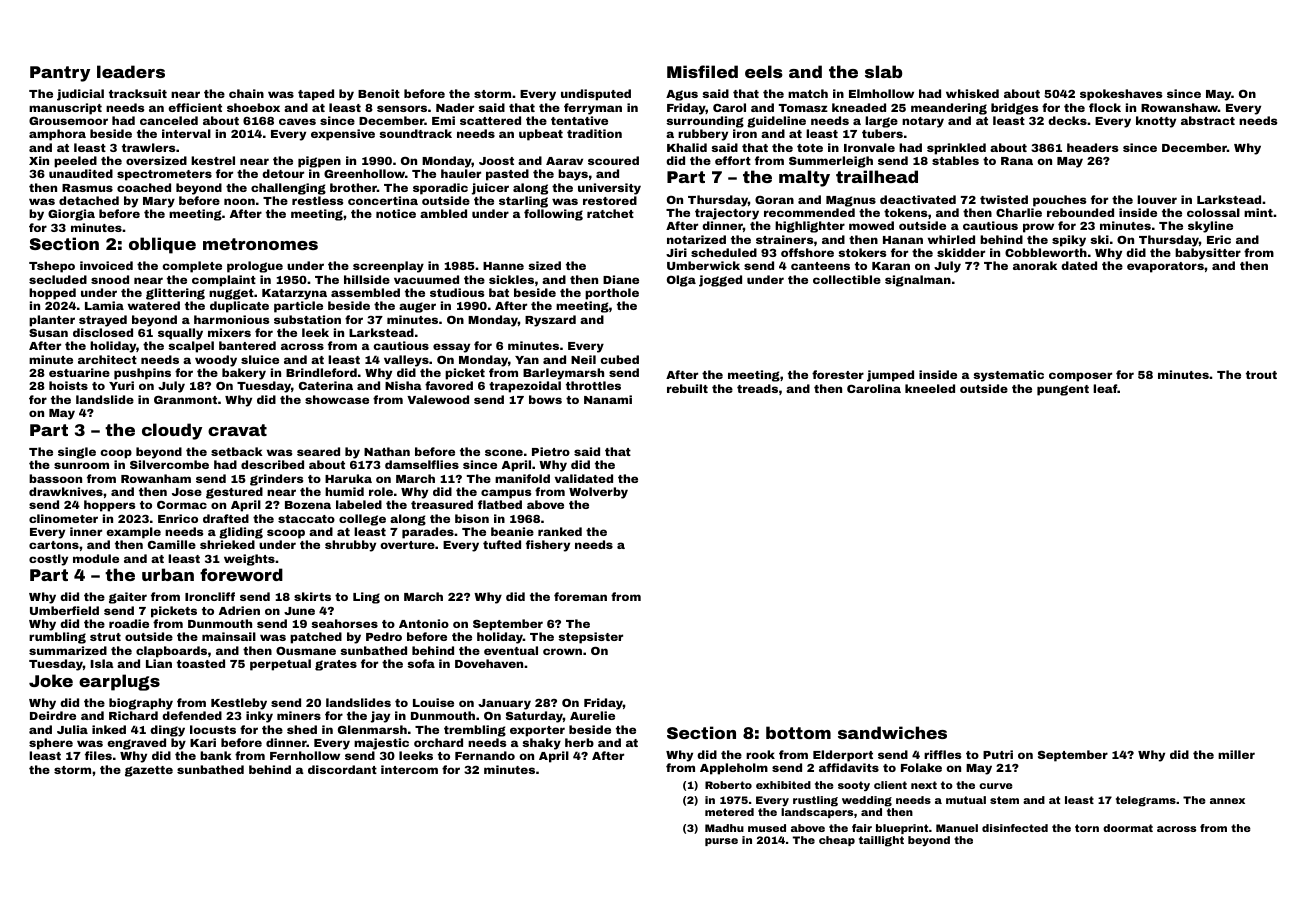 This document has height=924, width=1308. What do you see at coordinates (1258, 212) in the document?
I see `mint` at bounding box center [1258, 212].
